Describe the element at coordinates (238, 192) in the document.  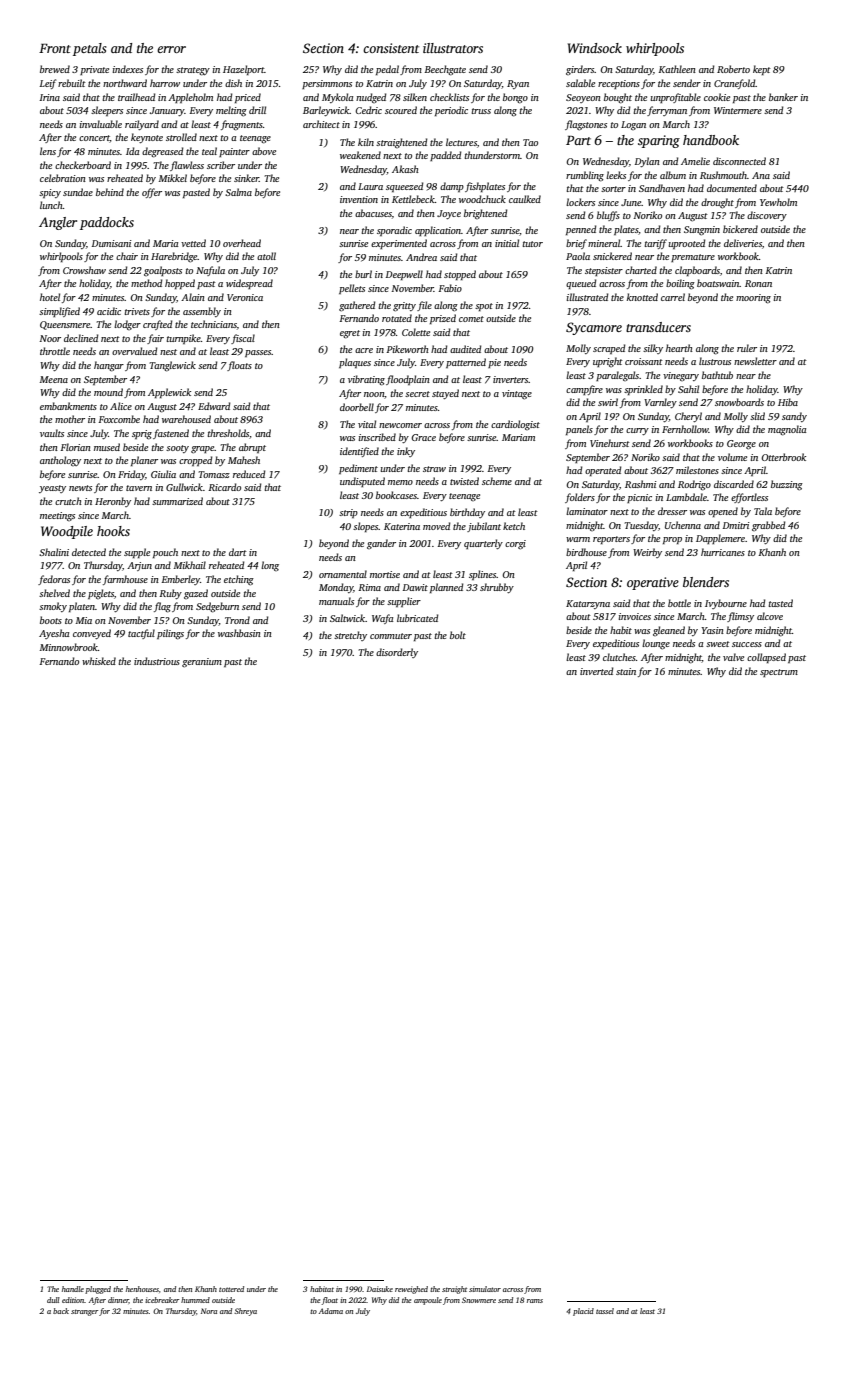
I see `Salma` at that location.
